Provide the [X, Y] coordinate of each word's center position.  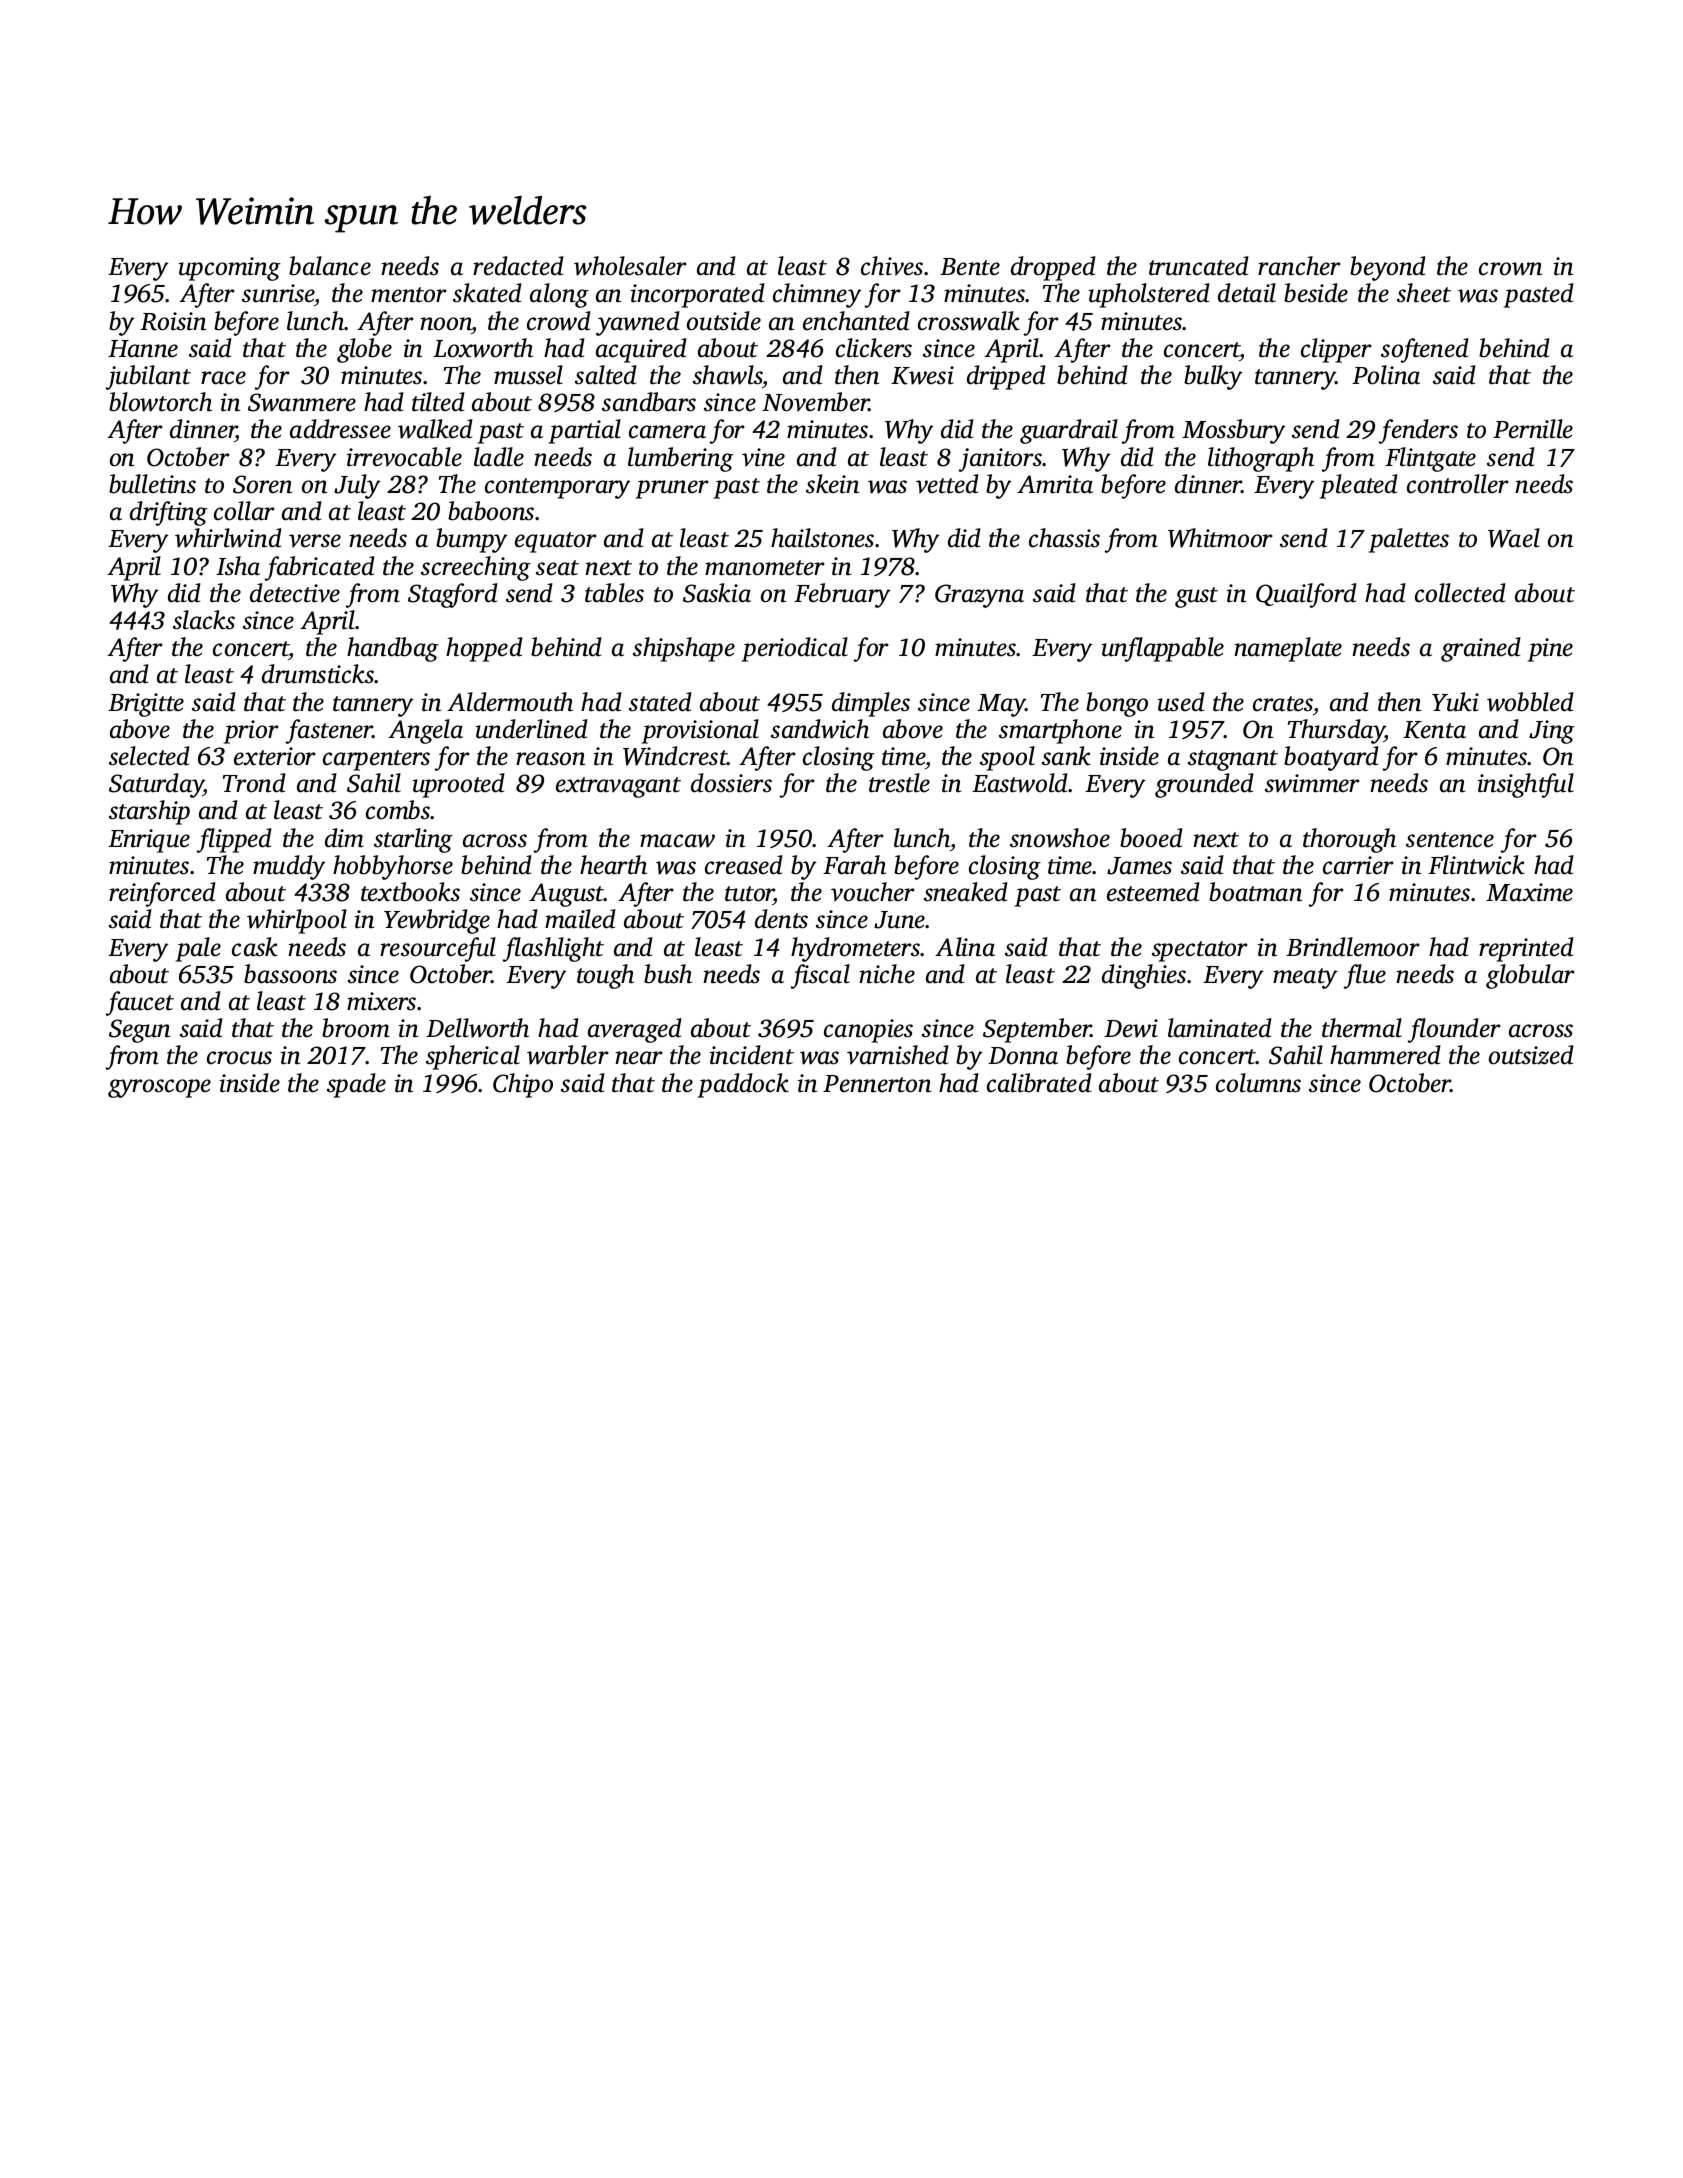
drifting [169, 513]
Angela [425, 731]
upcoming [229, 269]
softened [1425, 350]
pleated [1359, 486]
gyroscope [159, 1088]
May [1001, 705]
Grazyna [979, 596]
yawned [638, 323]
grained [1481, 649]
